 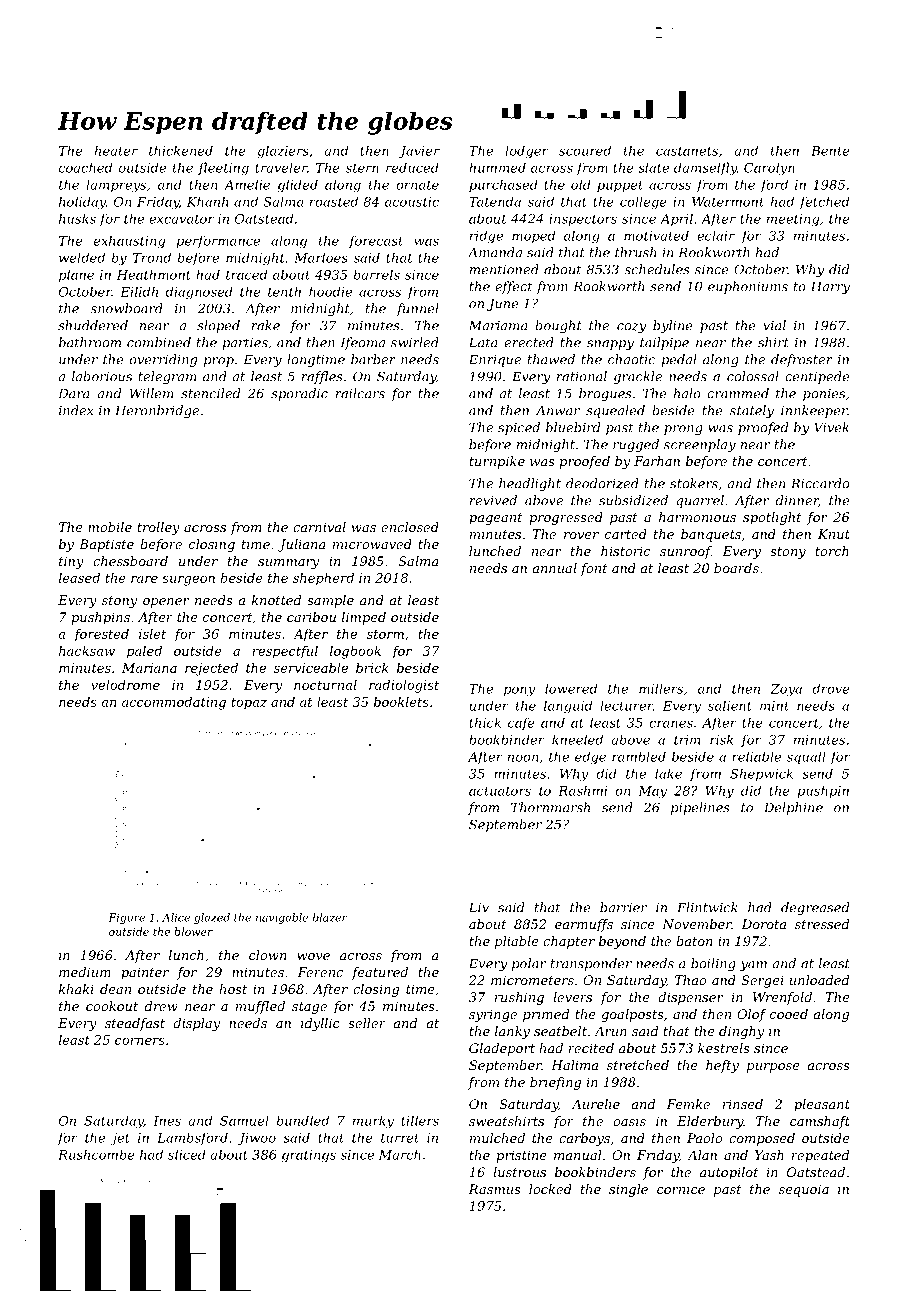 What do you see at coordinates (112, 1006) in the screenshot?
I see `cookout` at bounding box center [112, 1006].
